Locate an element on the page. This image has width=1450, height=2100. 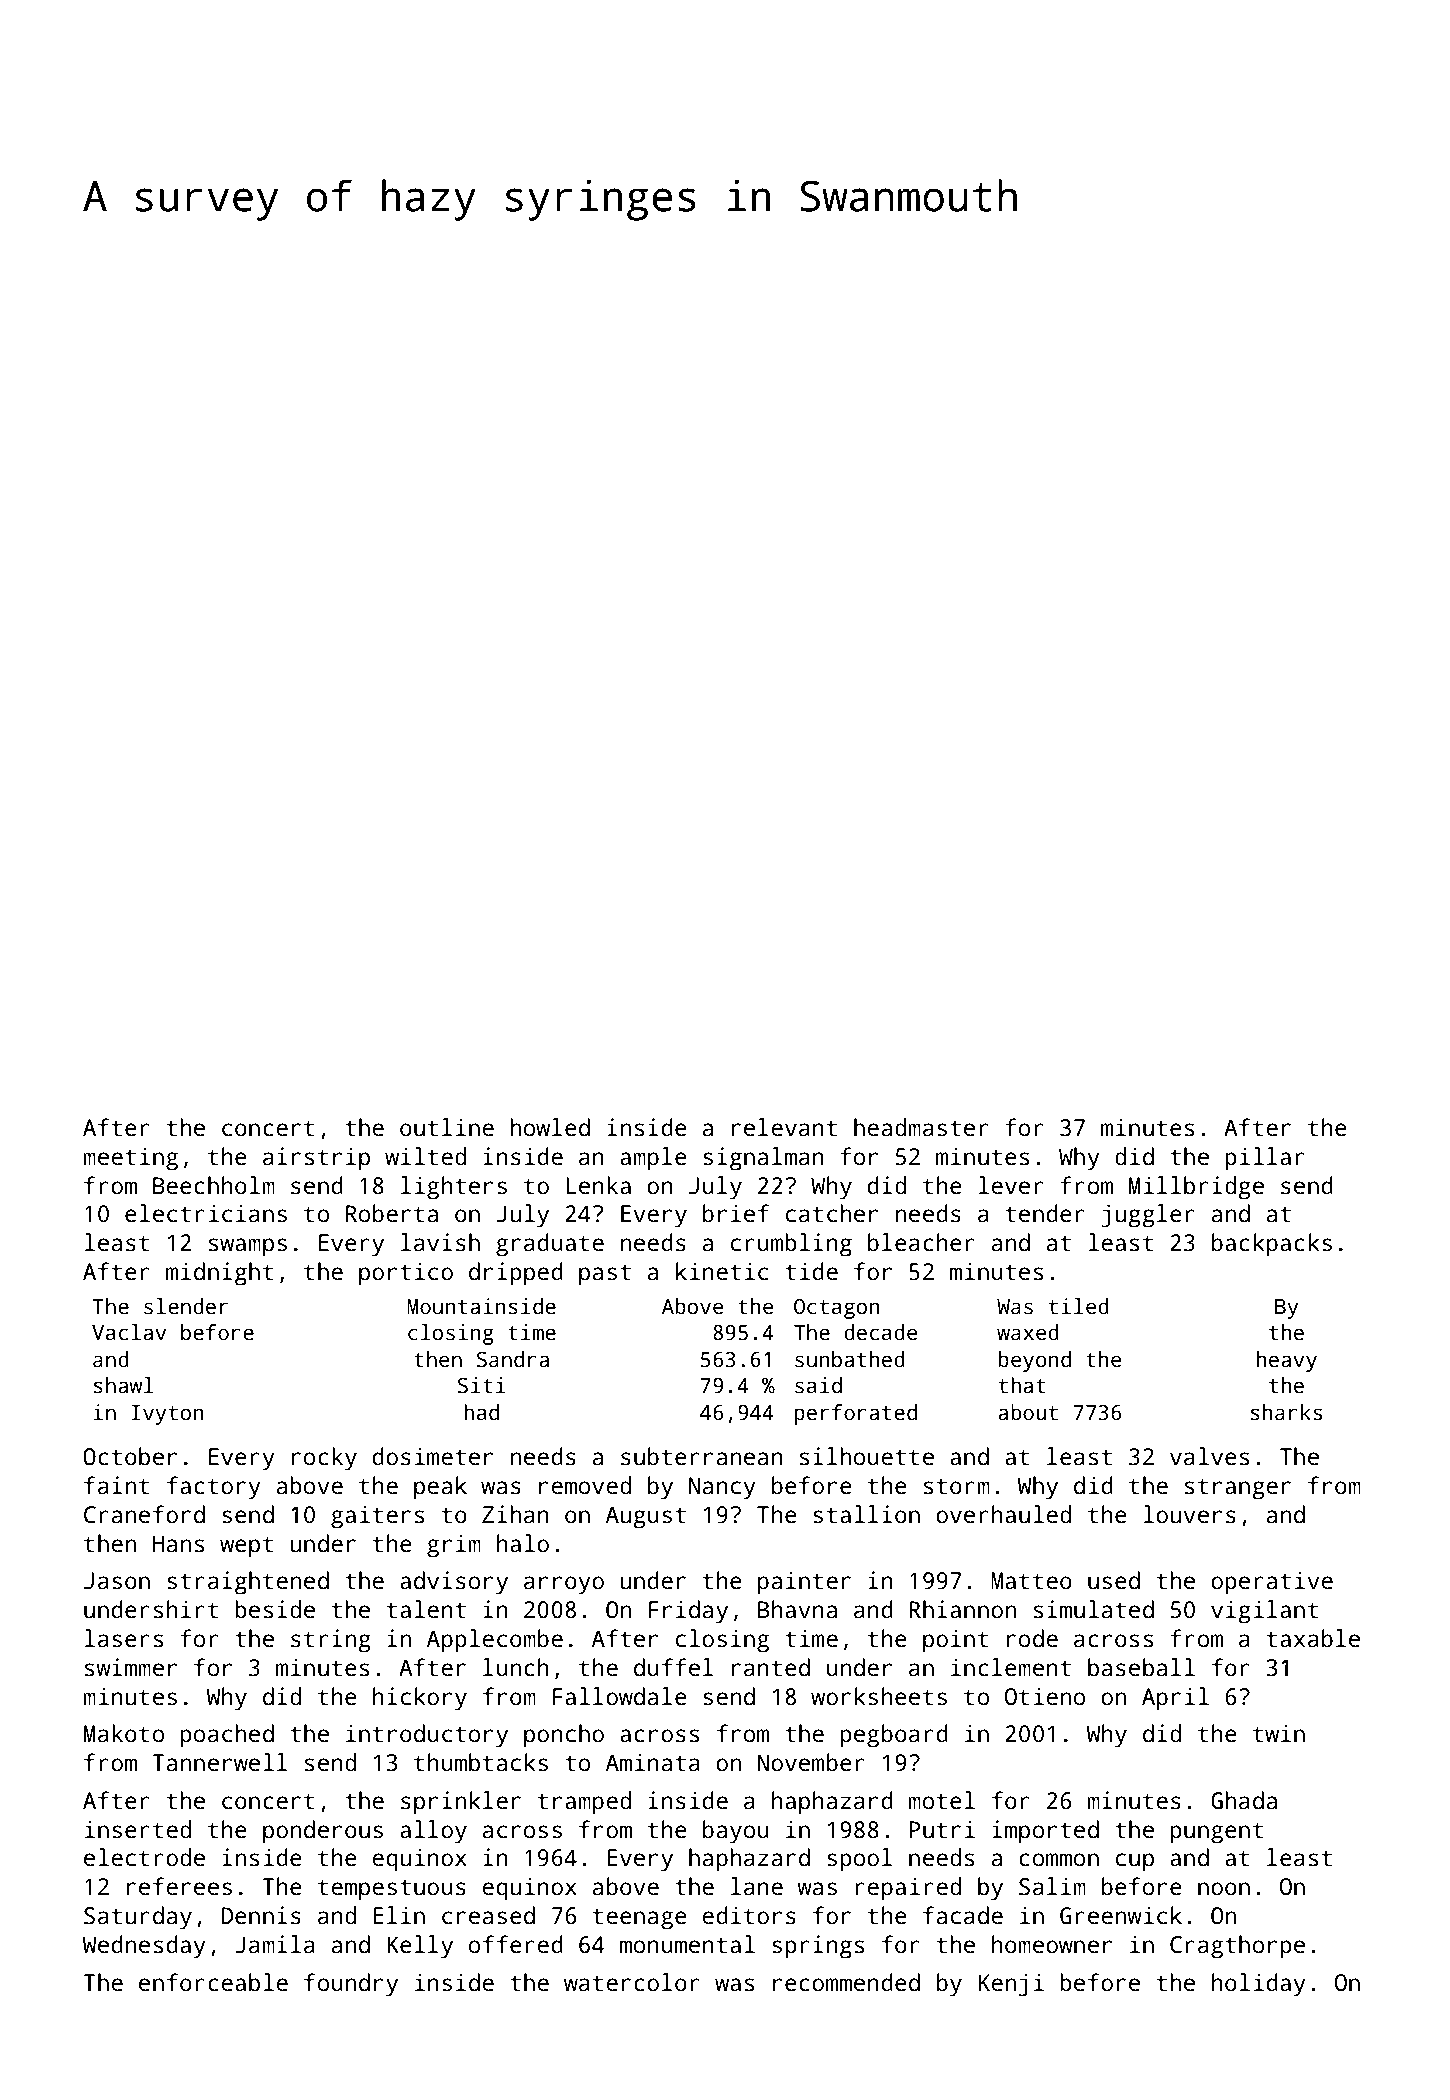
backpacks is located at coordinates (1272, 1245).
